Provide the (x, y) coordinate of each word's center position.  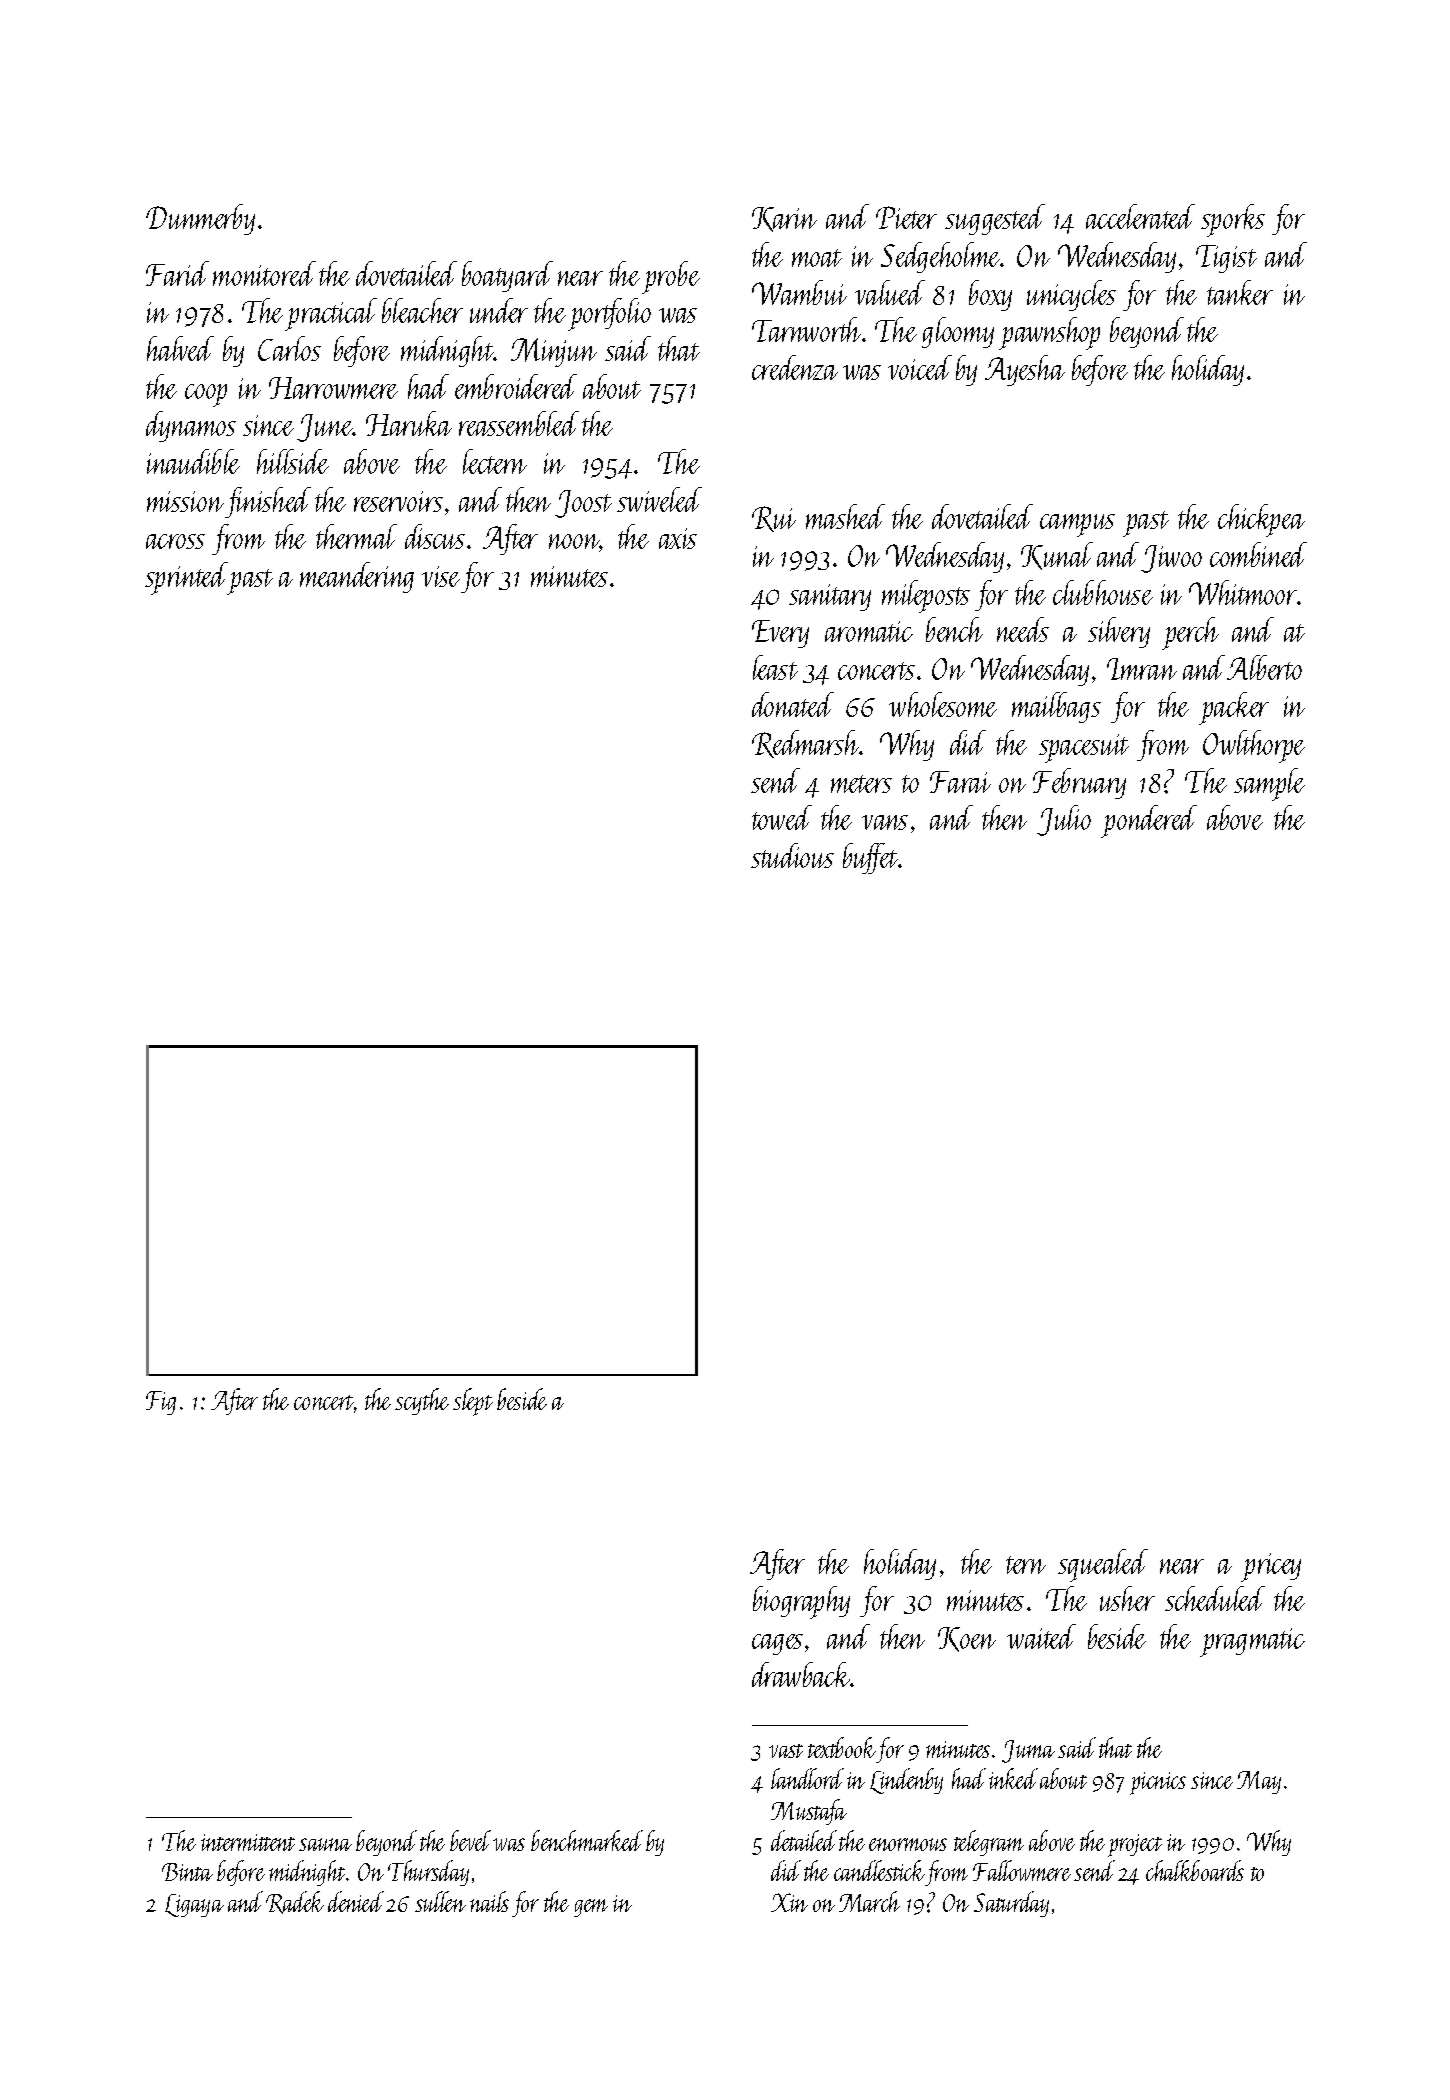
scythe (422, 1401)
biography (801, 1602)
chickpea (1261, 520)
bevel (470, 1840)
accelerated (1140, 216)
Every (780, 634)
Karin (784, 219)
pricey (1271, 1567)
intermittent (248, 1842)
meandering (357, 577)
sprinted (187, 578)
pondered (1149, 821)
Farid (177, 273)
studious (792, 855)
